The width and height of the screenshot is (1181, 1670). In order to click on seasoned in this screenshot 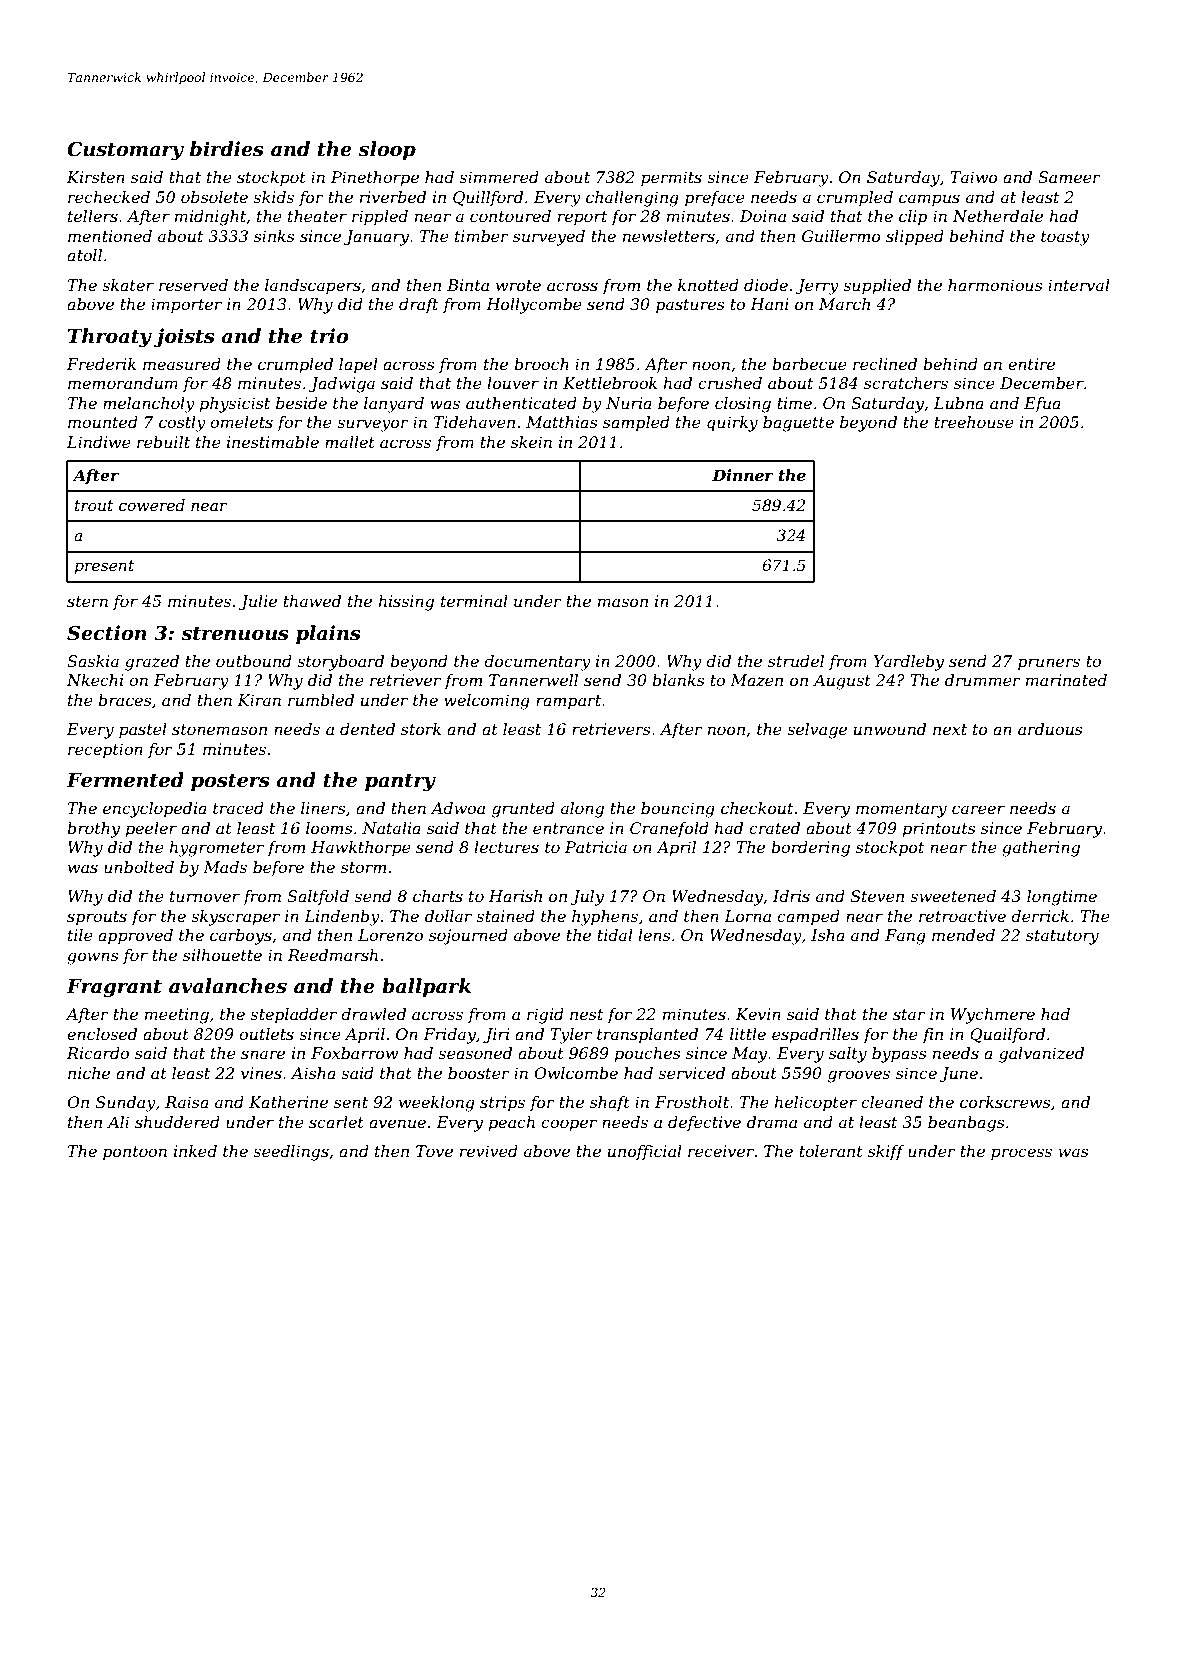, I will do `click(475, 1053)`.
